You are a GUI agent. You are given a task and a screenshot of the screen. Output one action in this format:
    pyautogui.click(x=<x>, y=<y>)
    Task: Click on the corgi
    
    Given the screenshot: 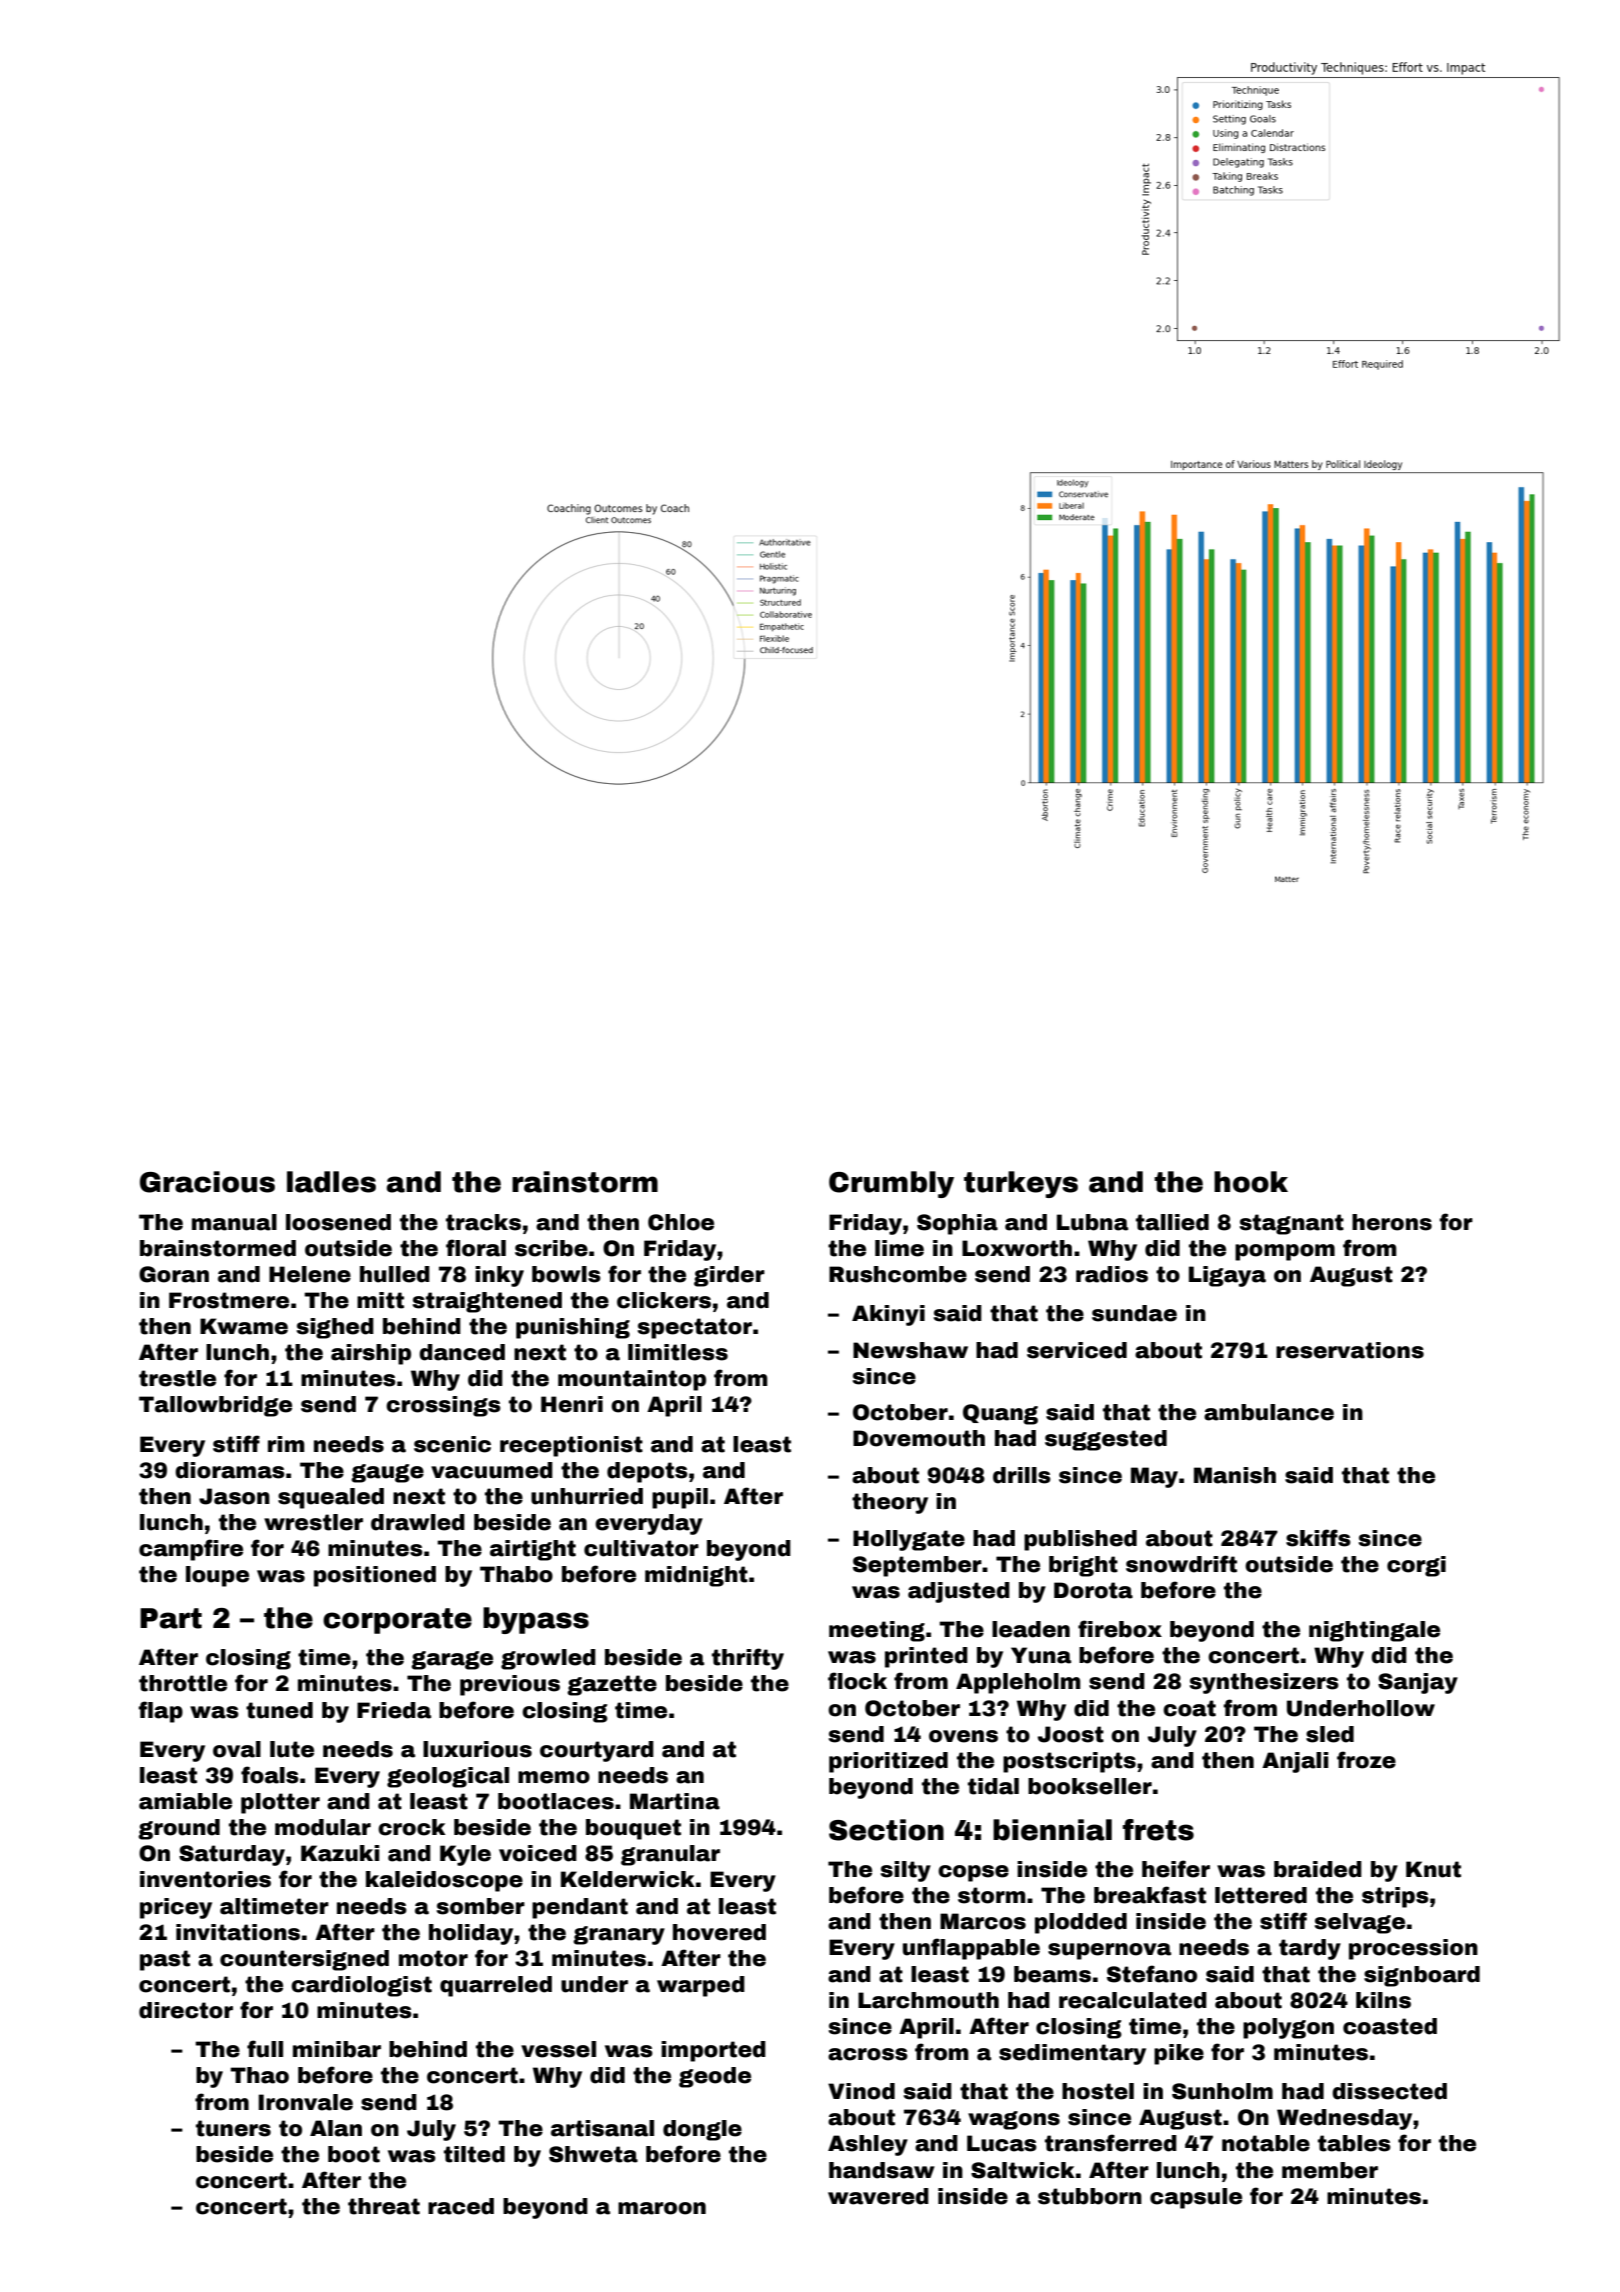 What is the action you would take?
    pyautogui.click(x=1416, y=1566)
